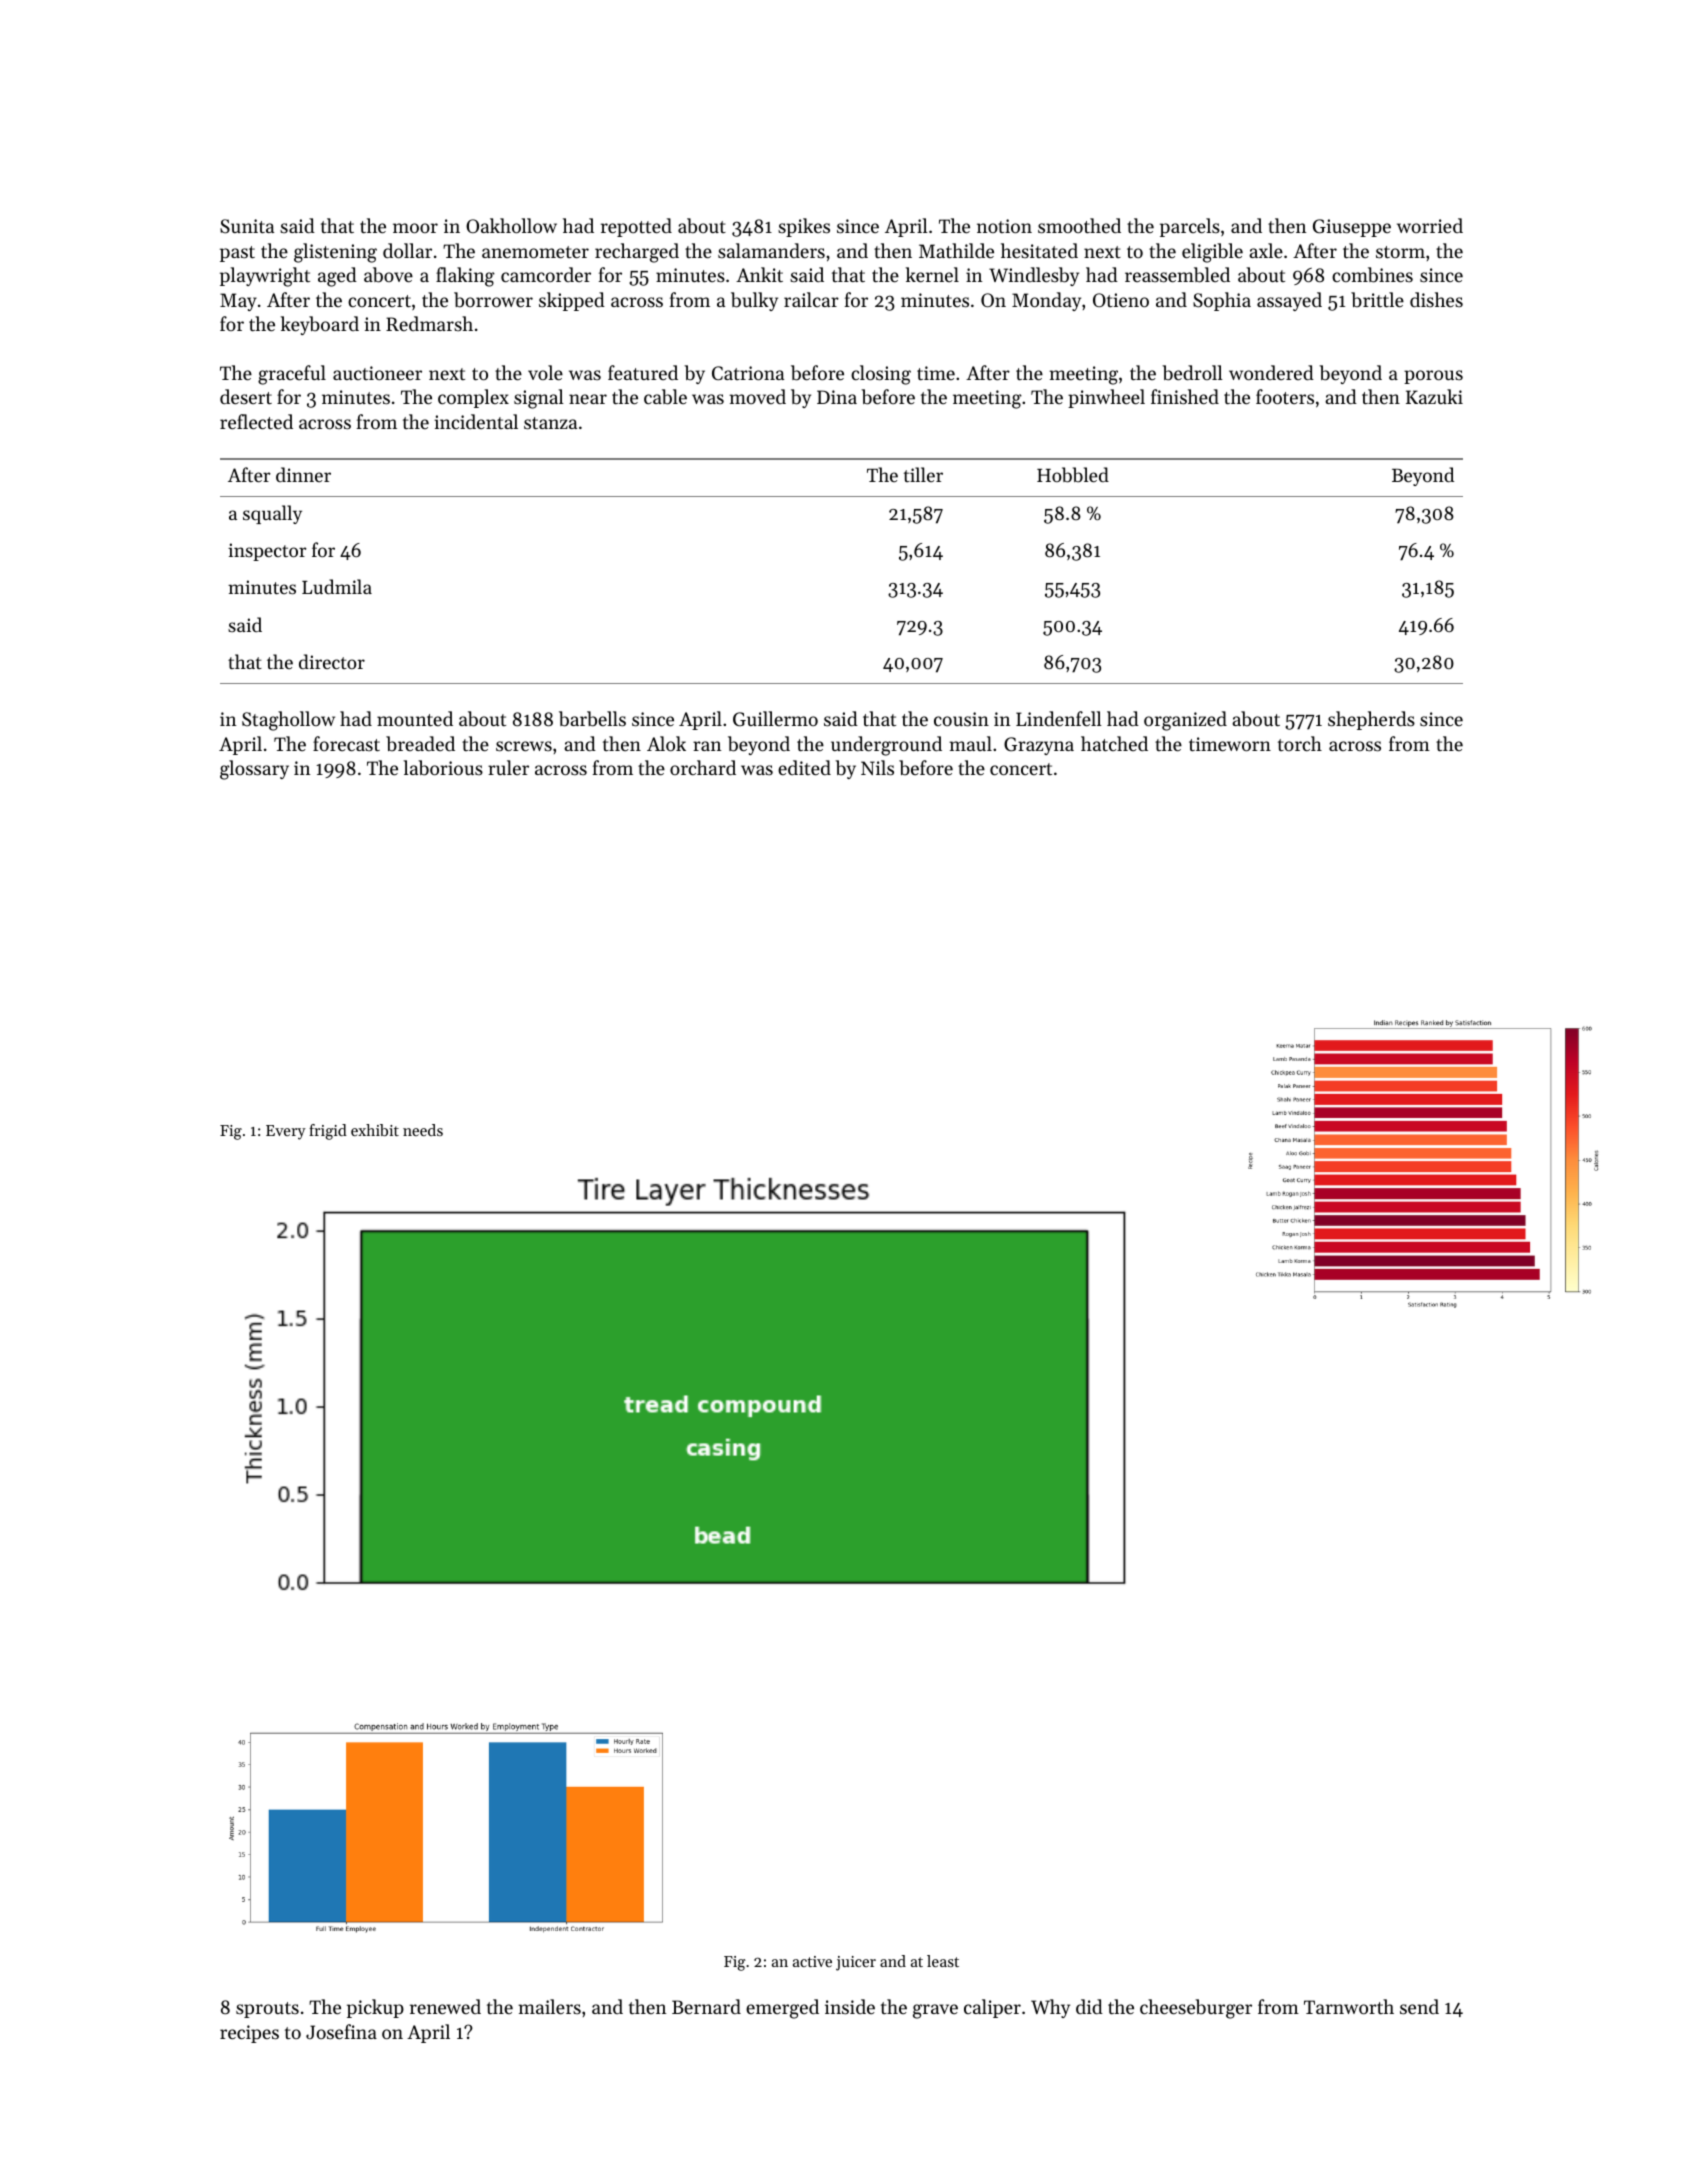  Describe the element at coordinates (1300, 743) in the page. I see `torch` at that location.
